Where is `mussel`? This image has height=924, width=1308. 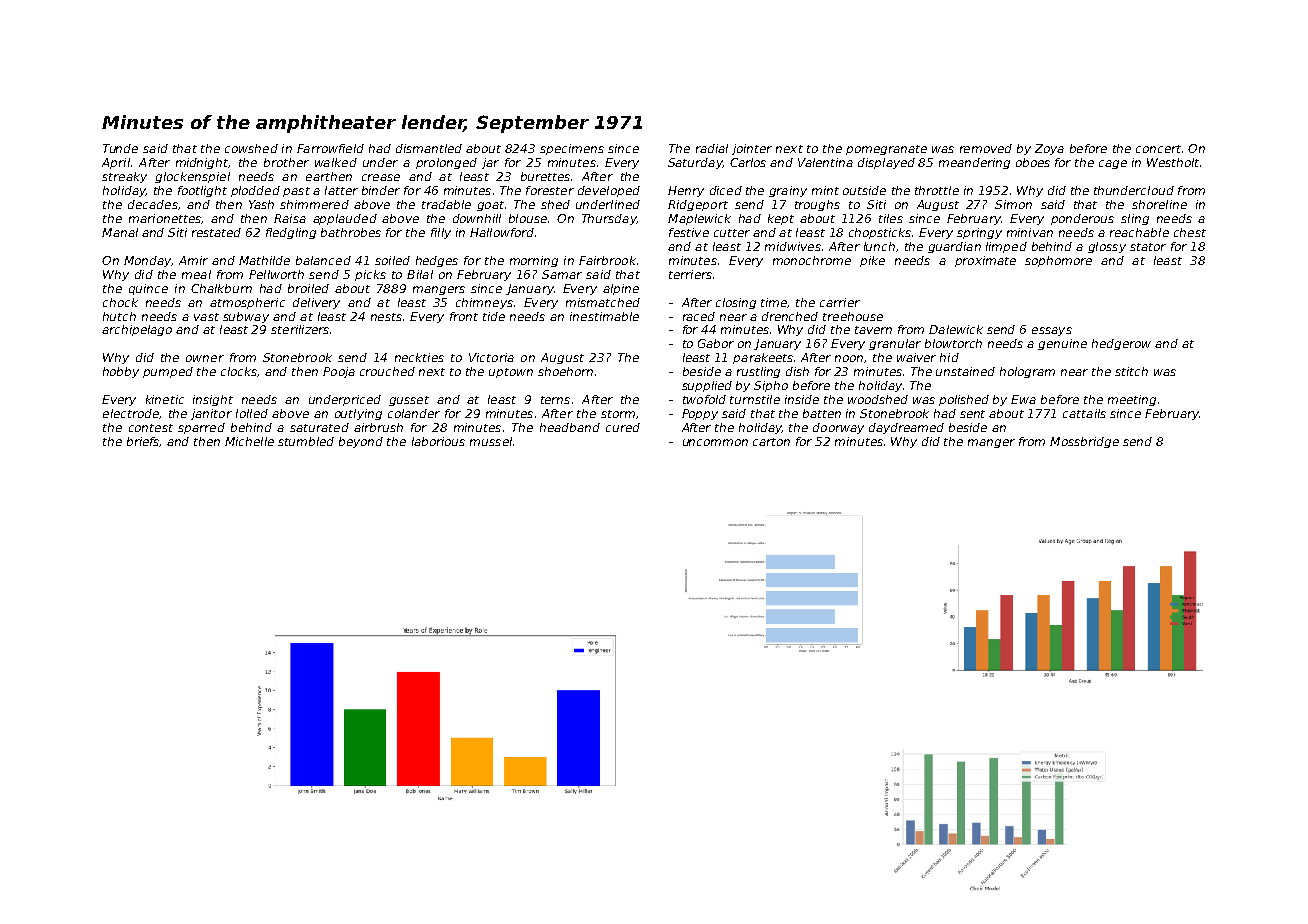 mussel is located at coordinates (491, 441).
